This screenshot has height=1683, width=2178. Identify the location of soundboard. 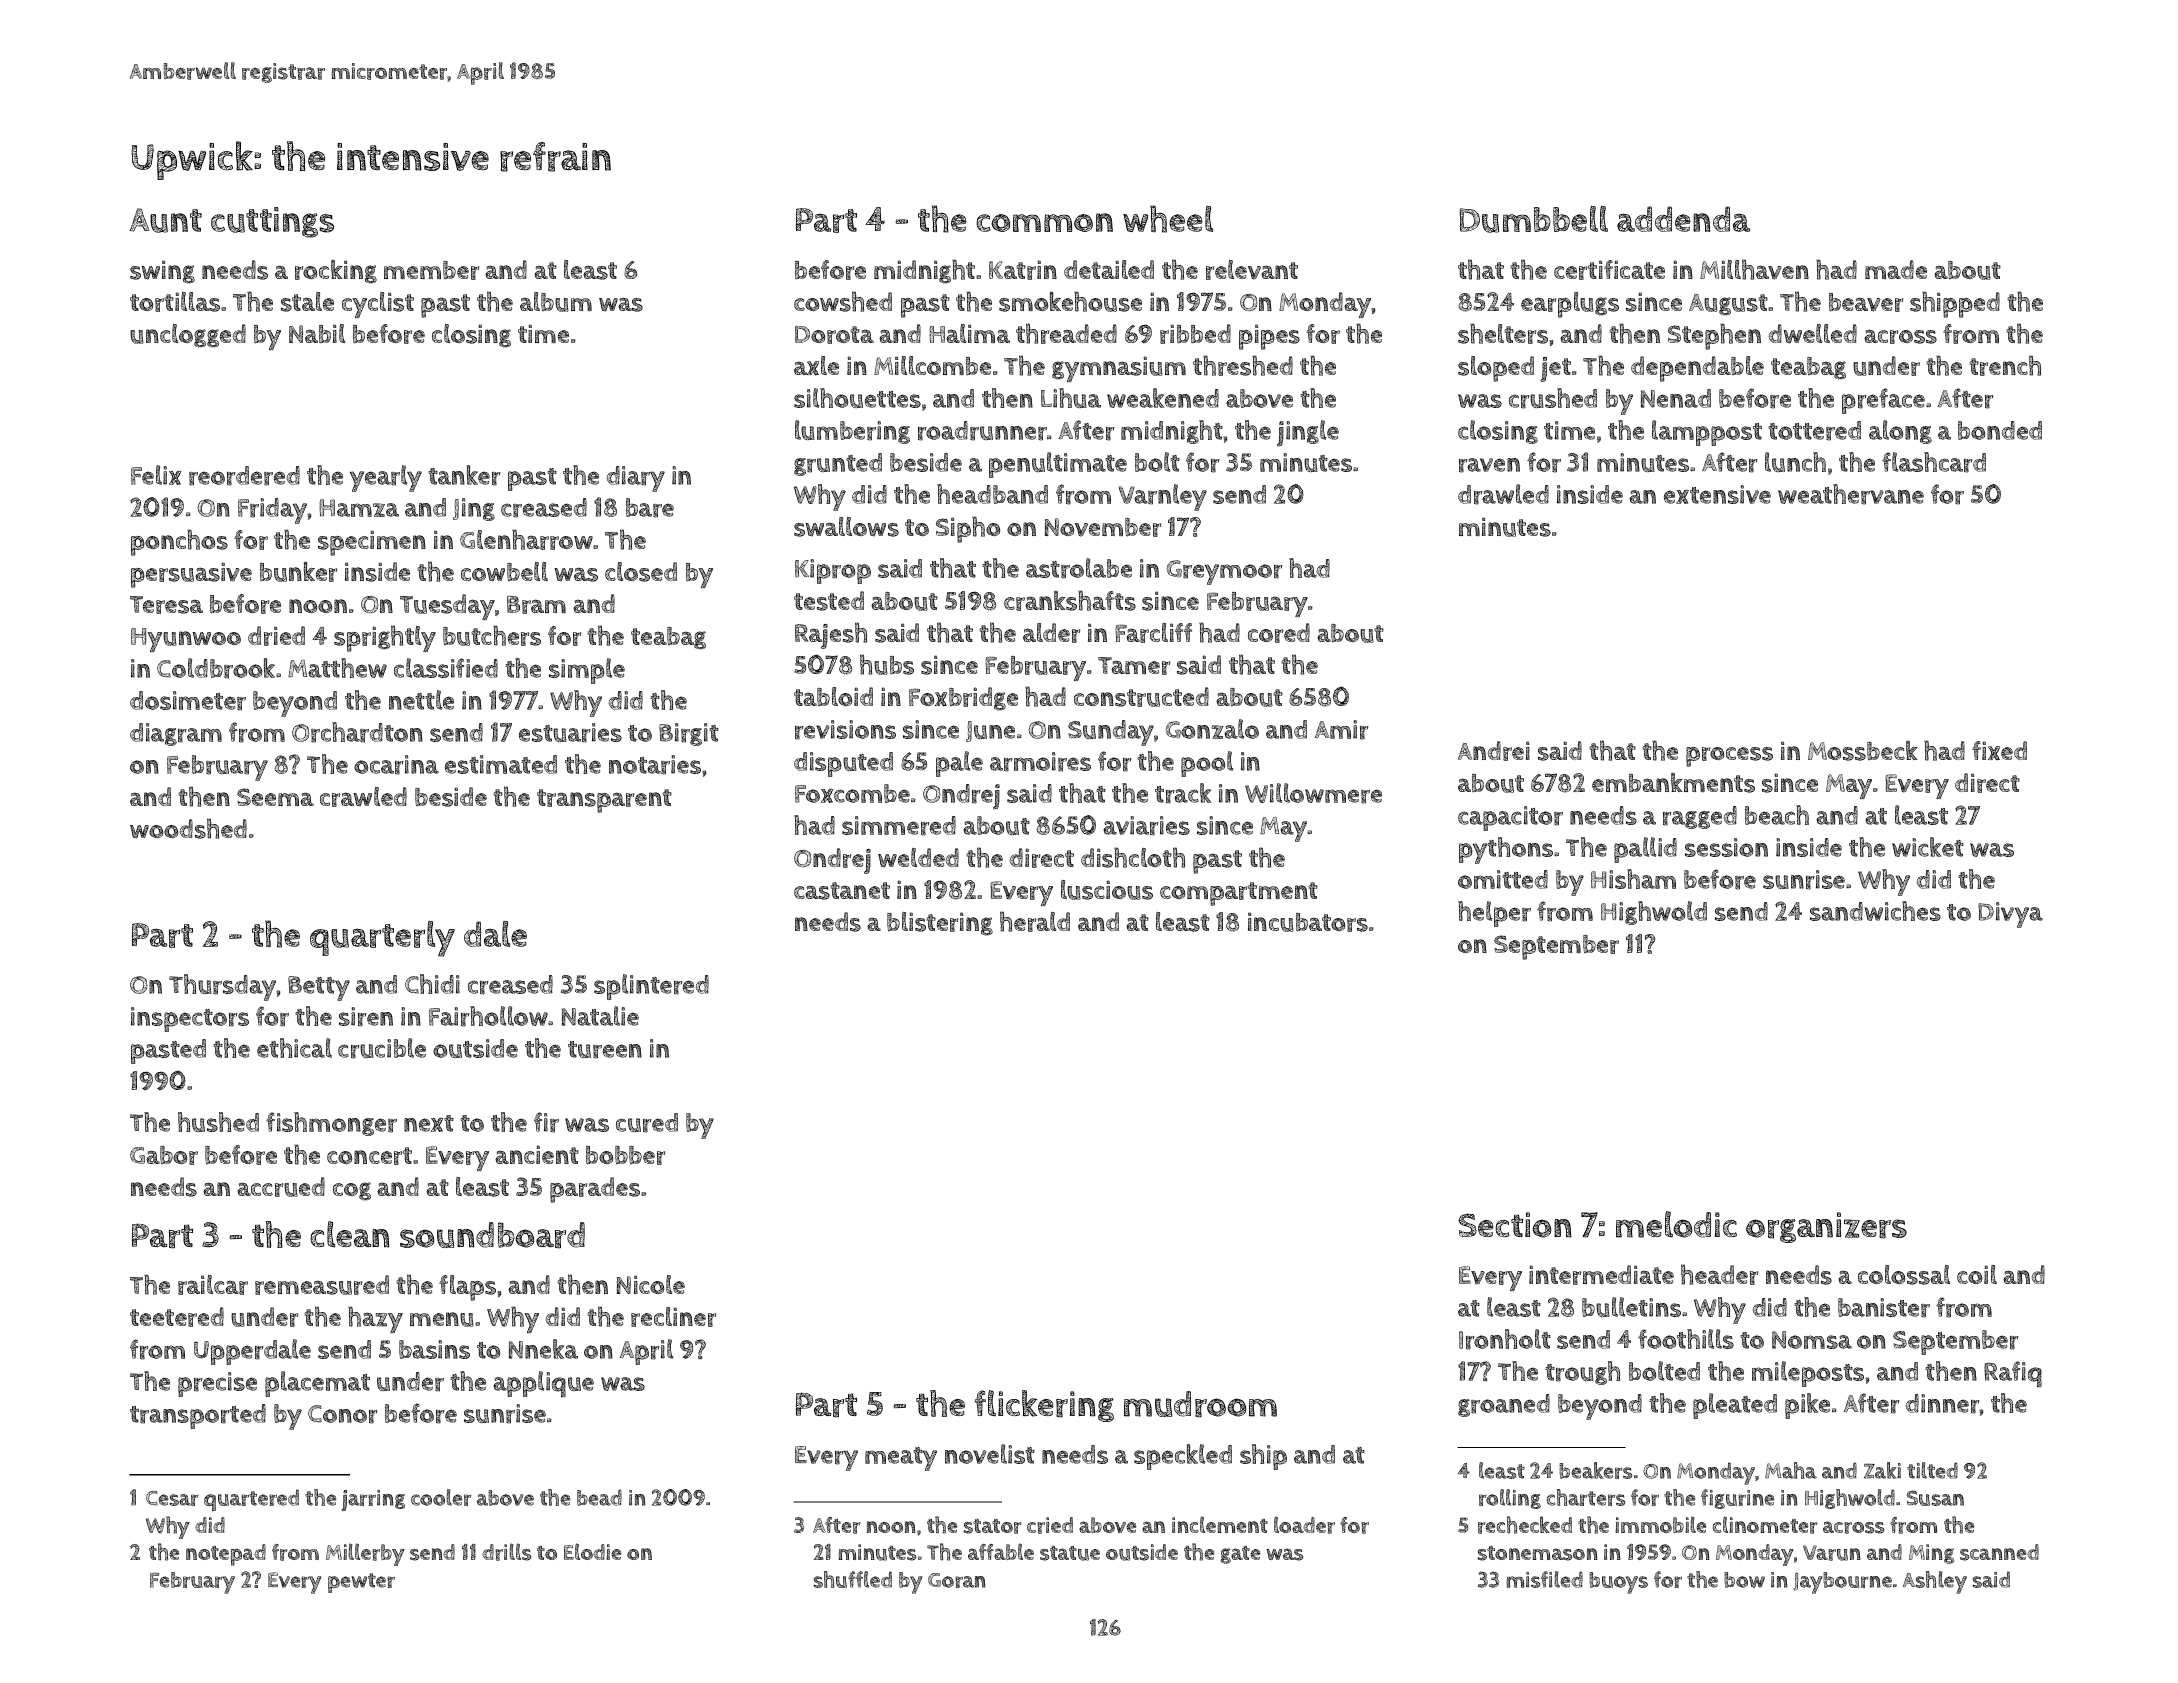
(492, 1235).
